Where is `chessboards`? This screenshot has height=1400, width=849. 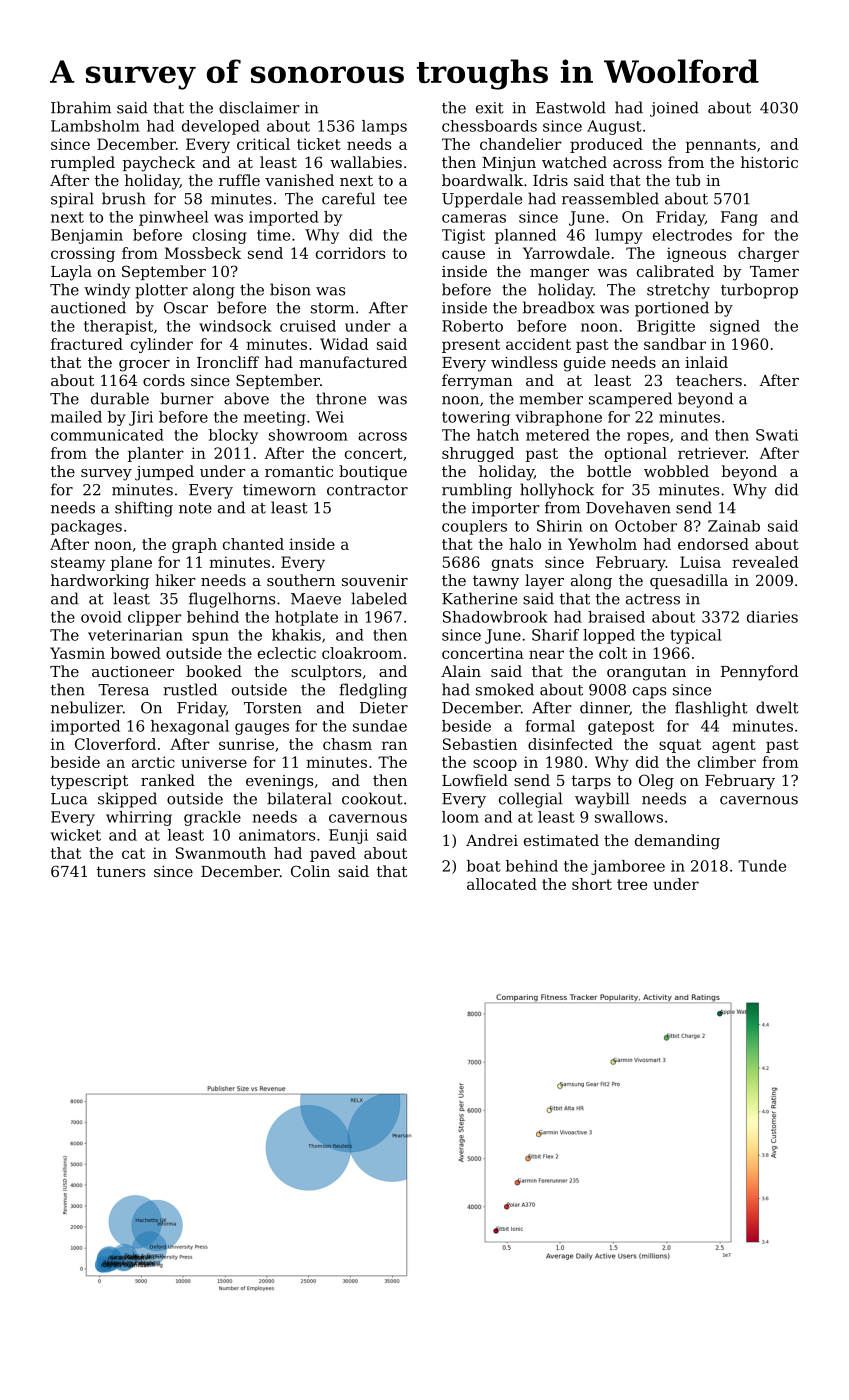
chessboards is located at coordinates (489, 126).
